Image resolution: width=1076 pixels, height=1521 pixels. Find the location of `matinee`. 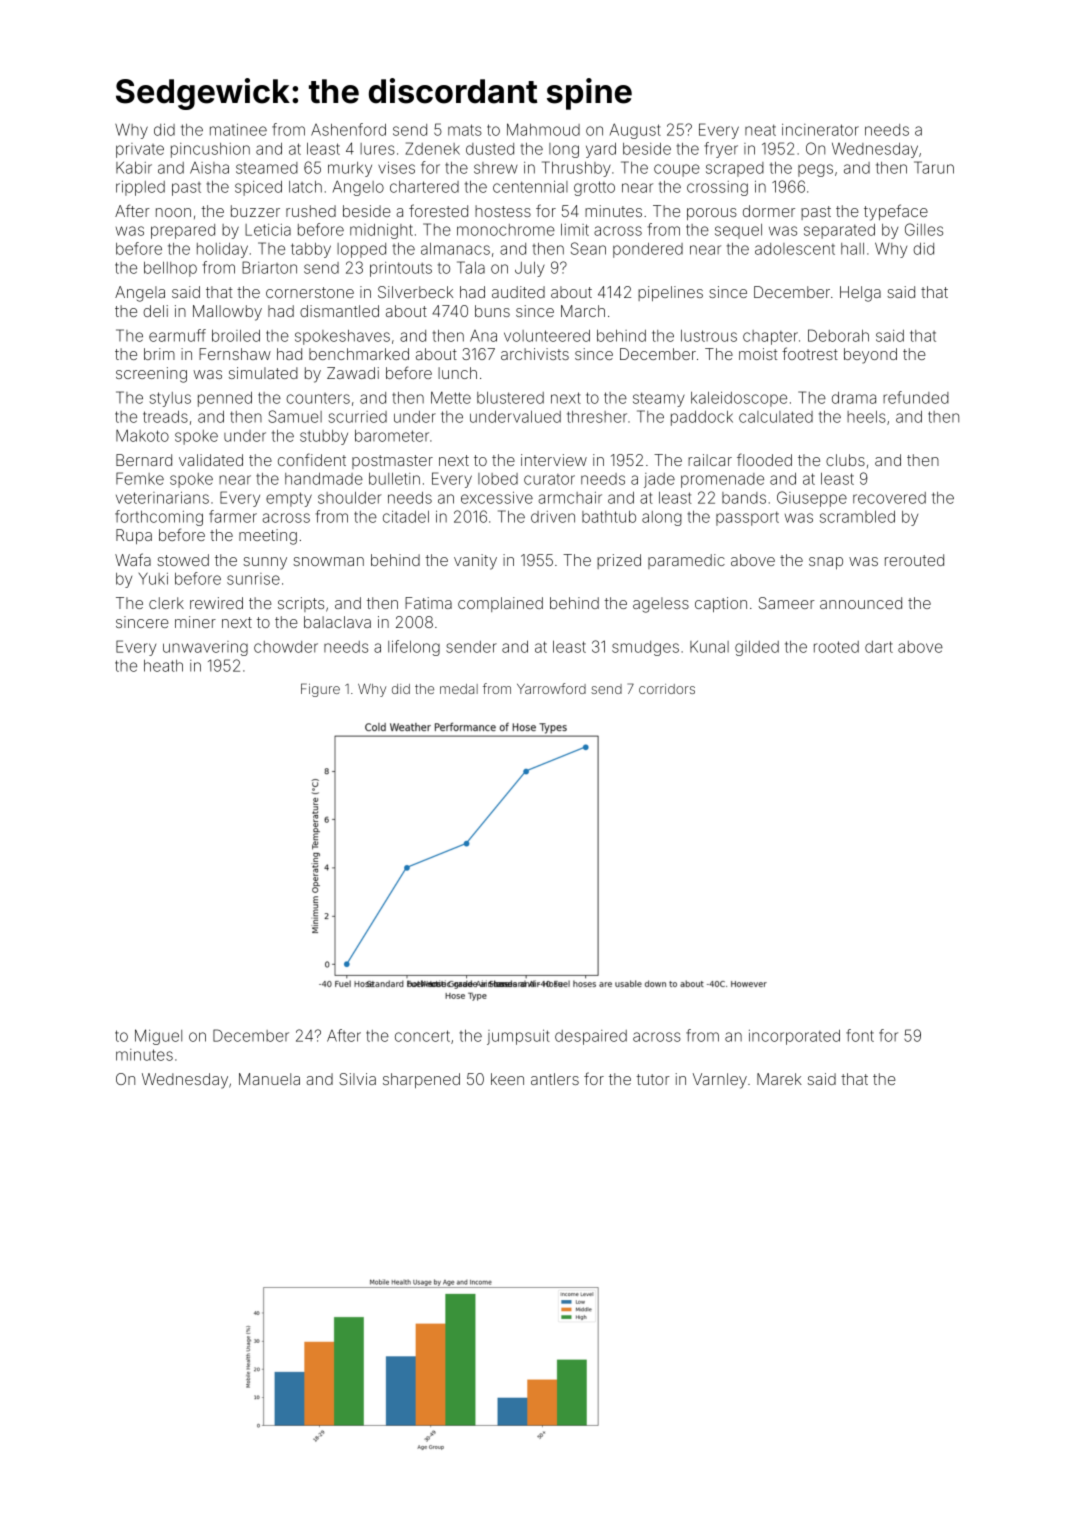

matinee is located at coordinates (238, 129).
